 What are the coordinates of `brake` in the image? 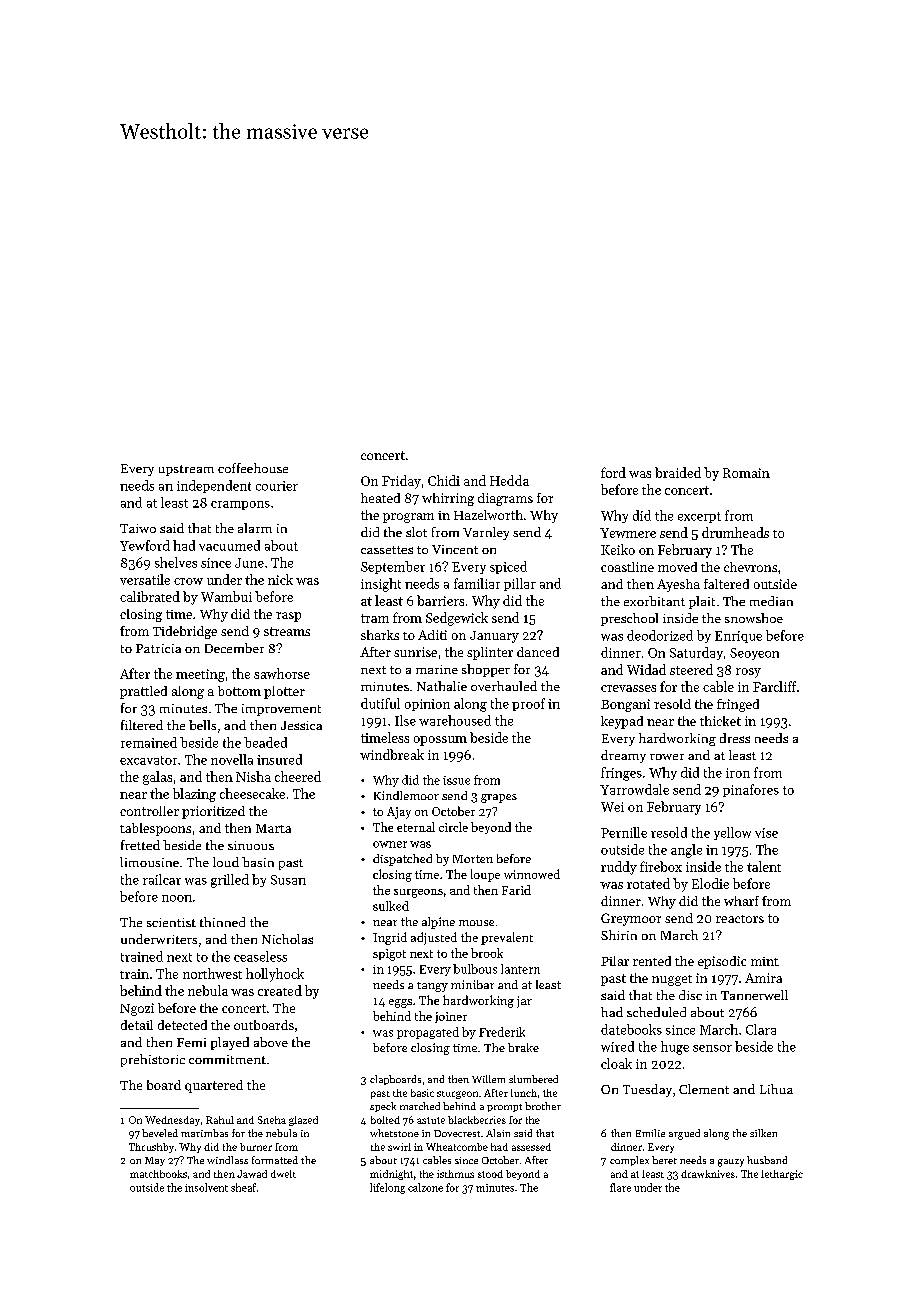 It's located at (523, 1047).
